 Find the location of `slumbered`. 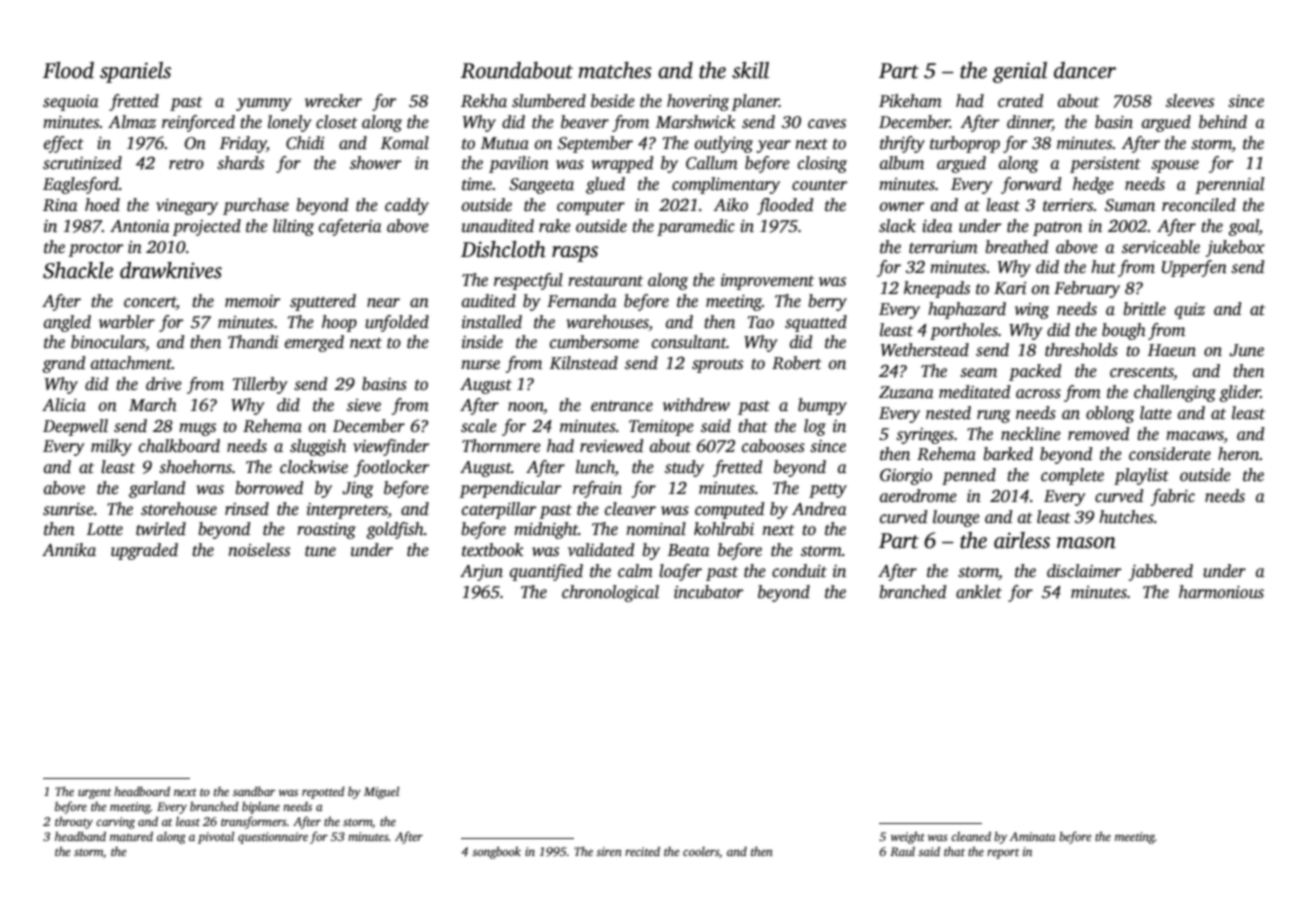

slumbered is located at coordinates (549, 101).
